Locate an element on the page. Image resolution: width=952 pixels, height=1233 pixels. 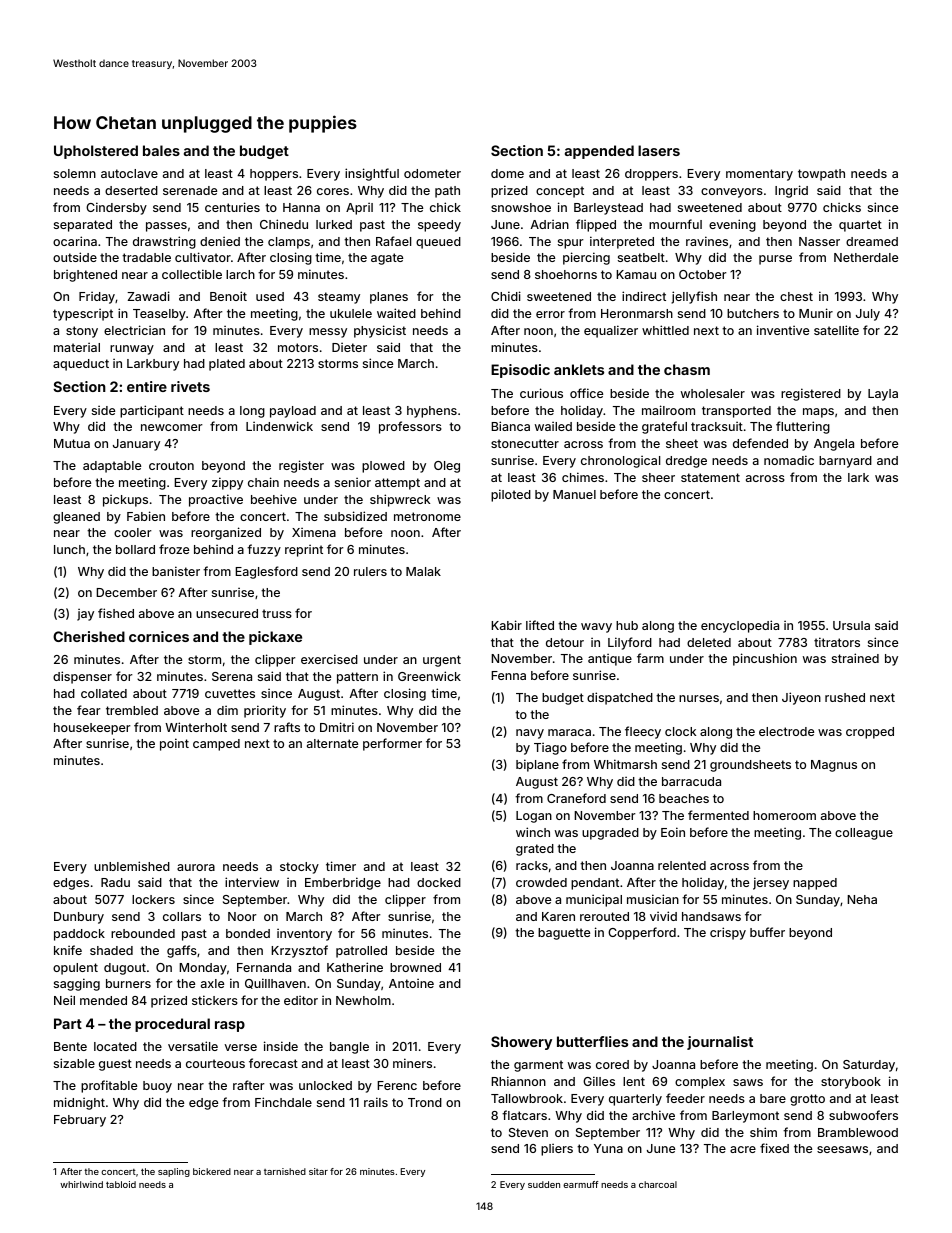
nomadic is located at coordinates (789, 460).
